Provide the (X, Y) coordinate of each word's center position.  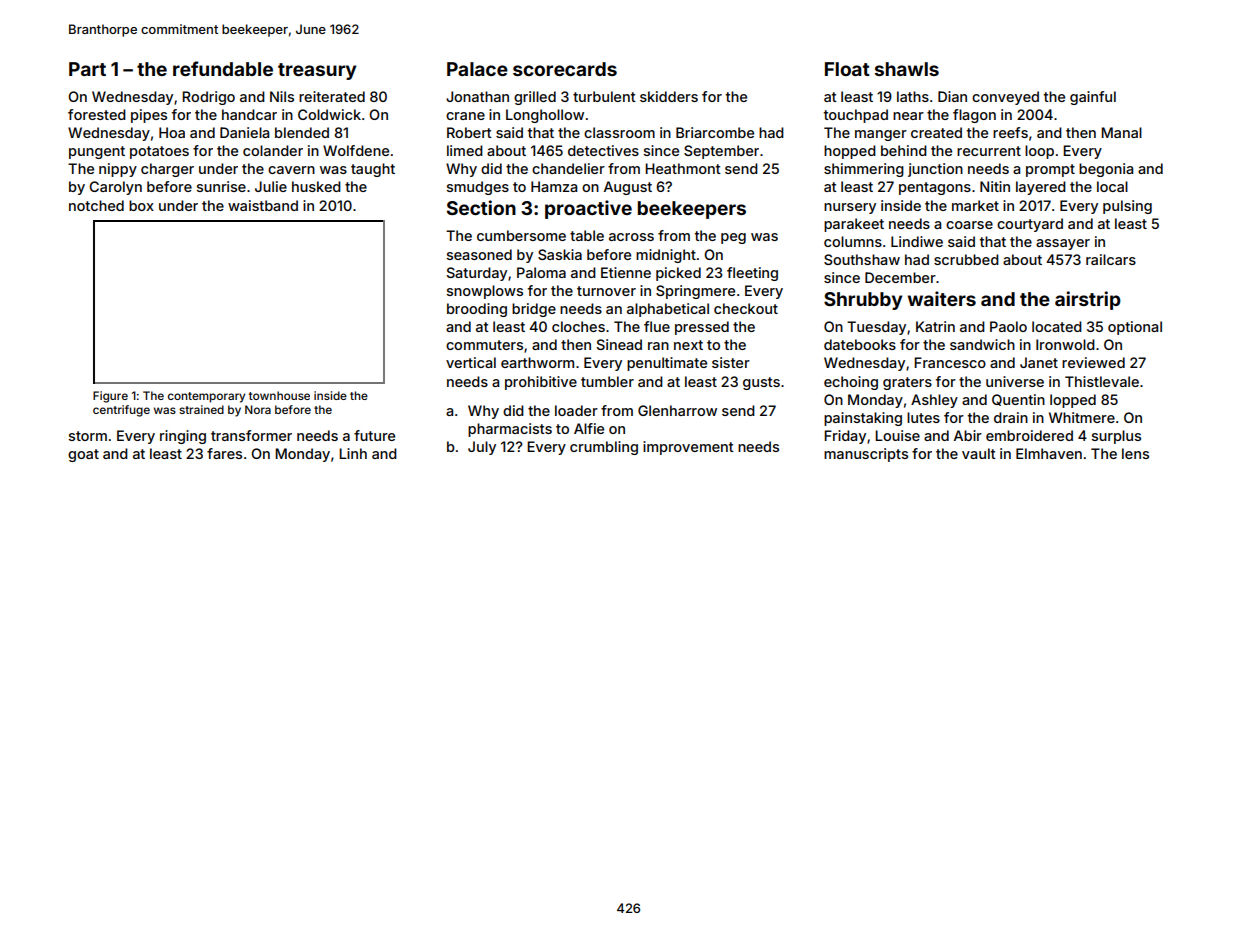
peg (733, 238)
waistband (263, 205)
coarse (969, 225)
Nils (282, 96)
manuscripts (866, 455)
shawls (907, 69)
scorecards (565, 69)
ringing (183, 437)
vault (979, 453)
